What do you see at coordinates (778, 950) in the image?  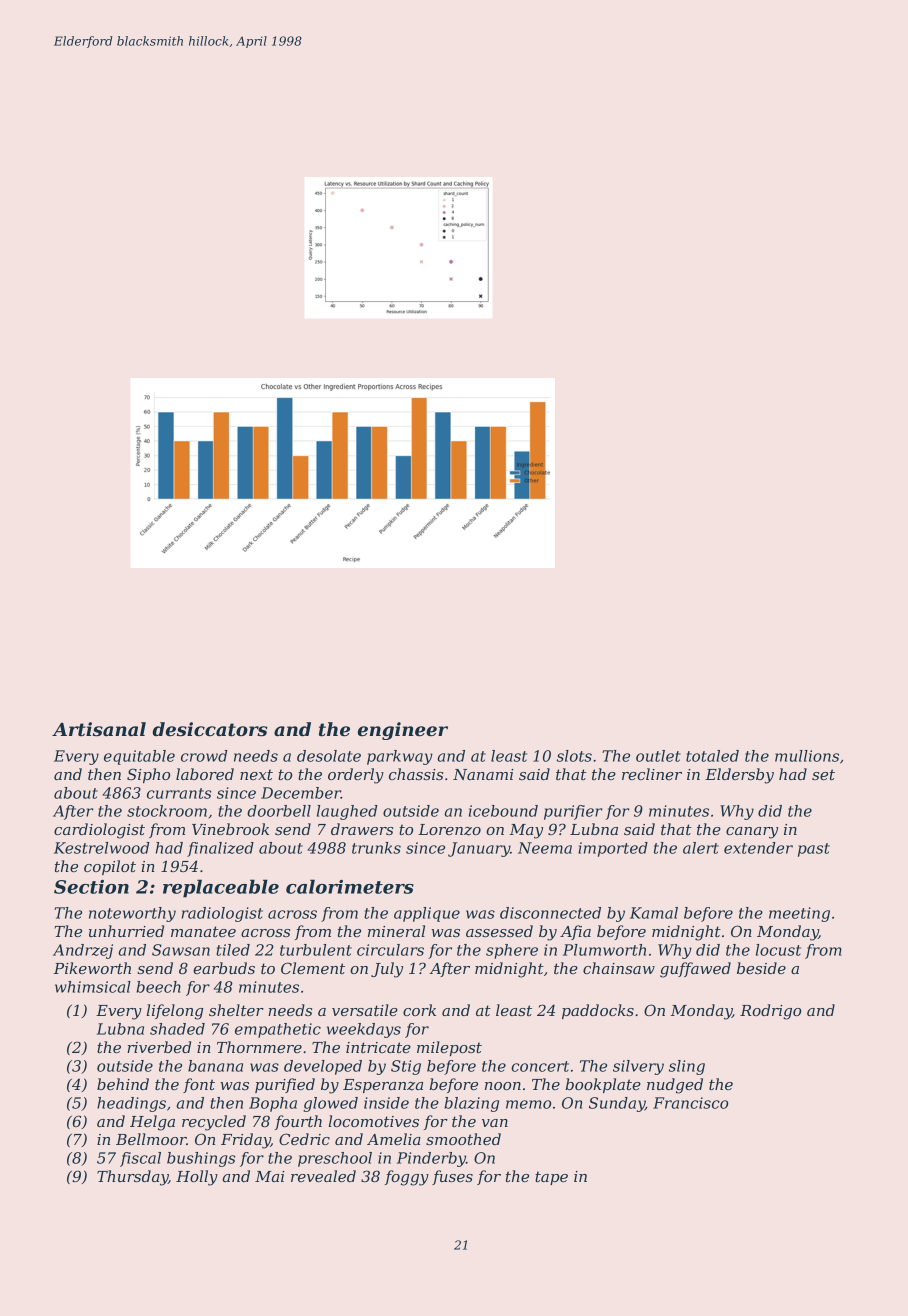 I see `locust` at bounding box center [778, 950].
